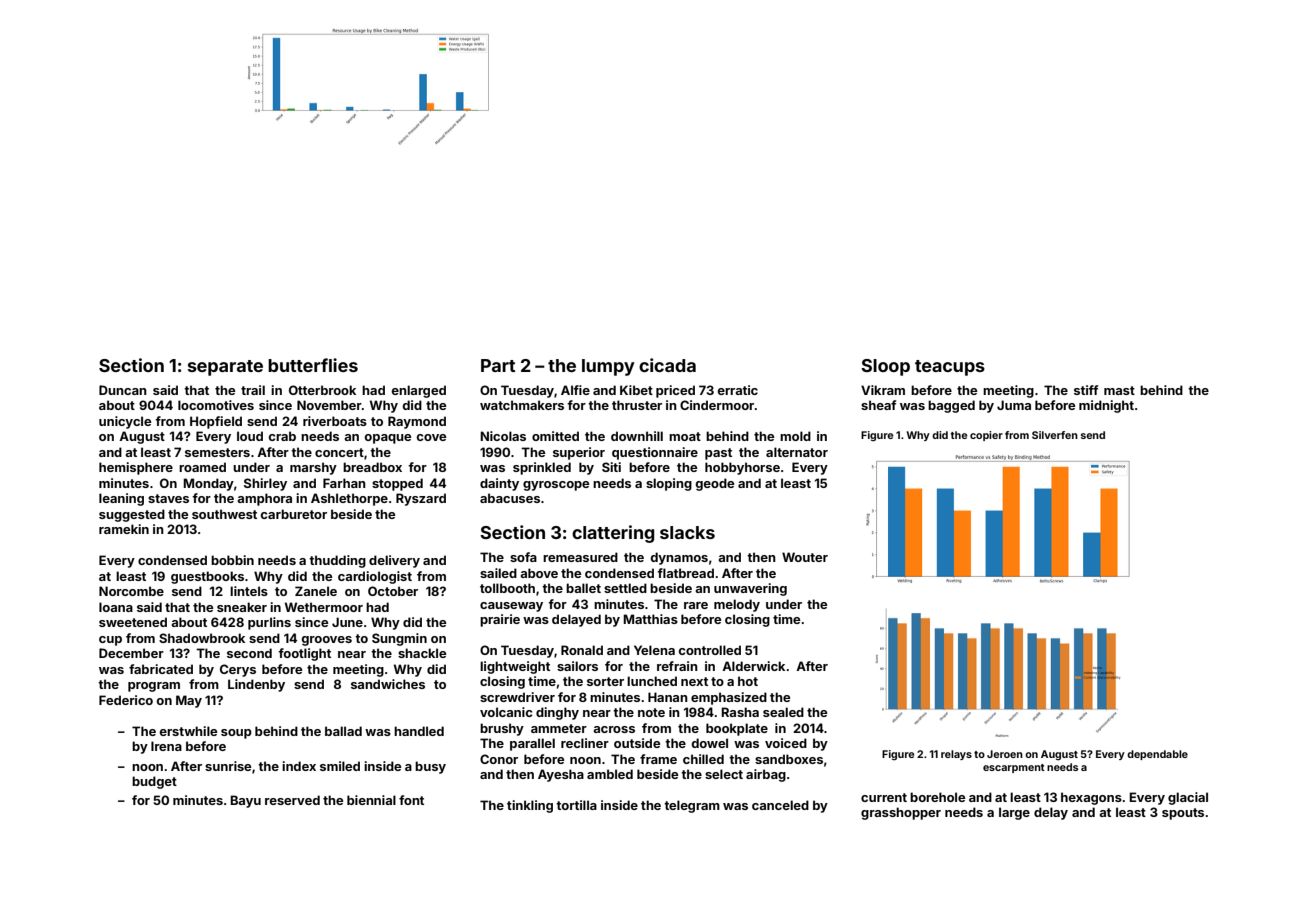  I want to click on screwdriver, so click(517, 697).
